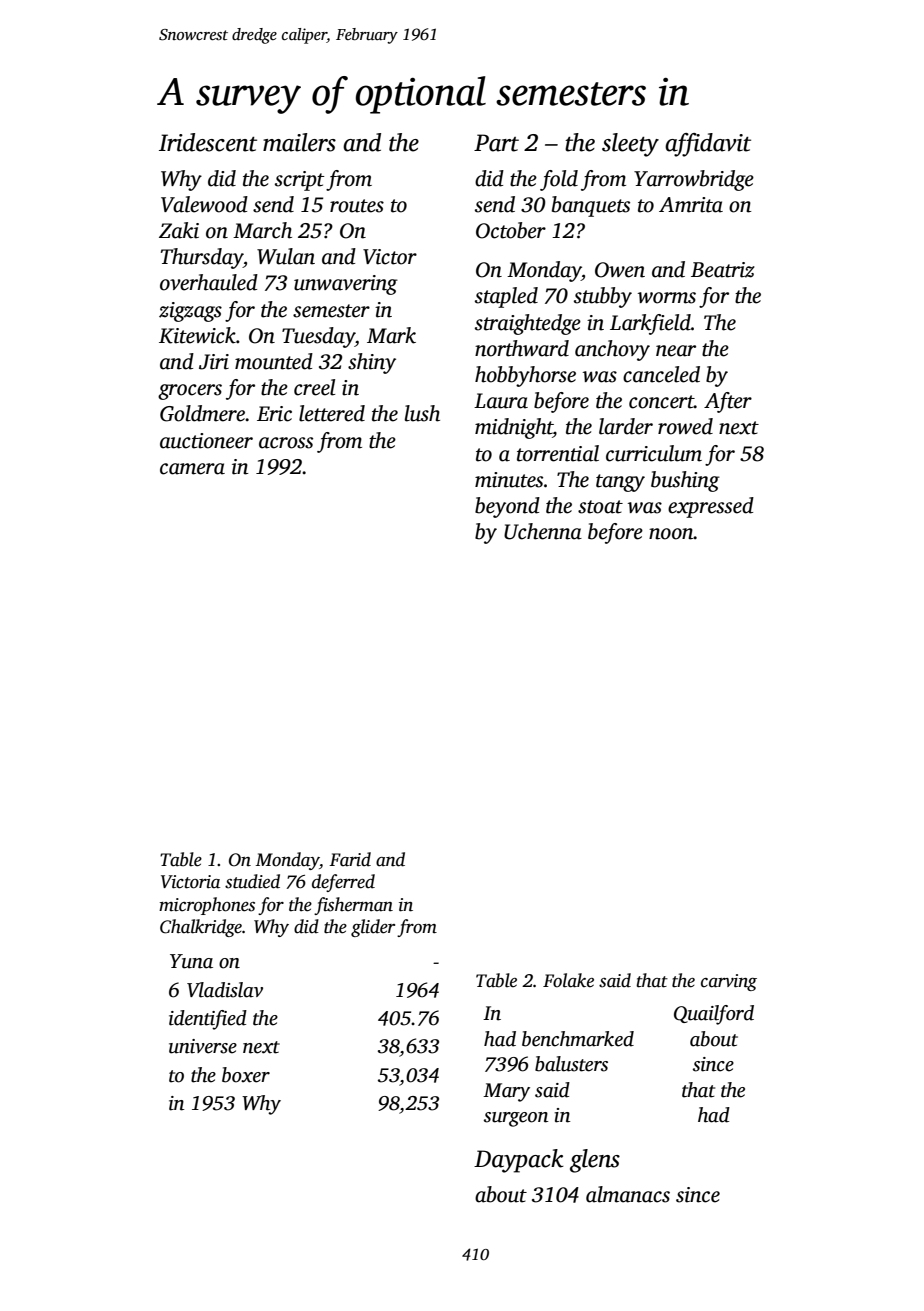 The height and width of the page is (1311, 924). I want to click on noon, so click(671, 534).
